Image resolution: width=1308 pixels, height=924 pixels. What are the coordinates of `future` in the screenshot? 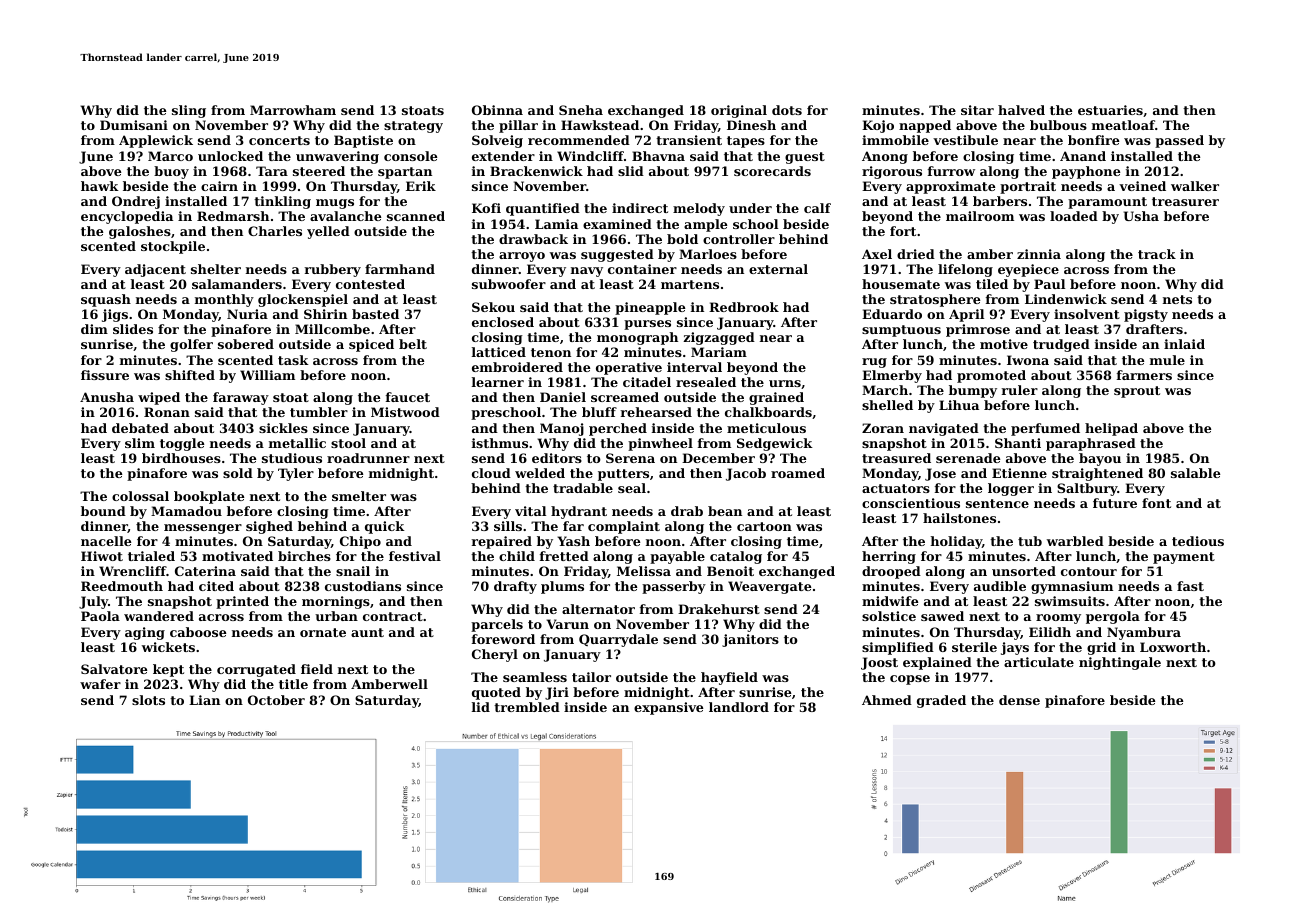 It's located at (1115, 503).
